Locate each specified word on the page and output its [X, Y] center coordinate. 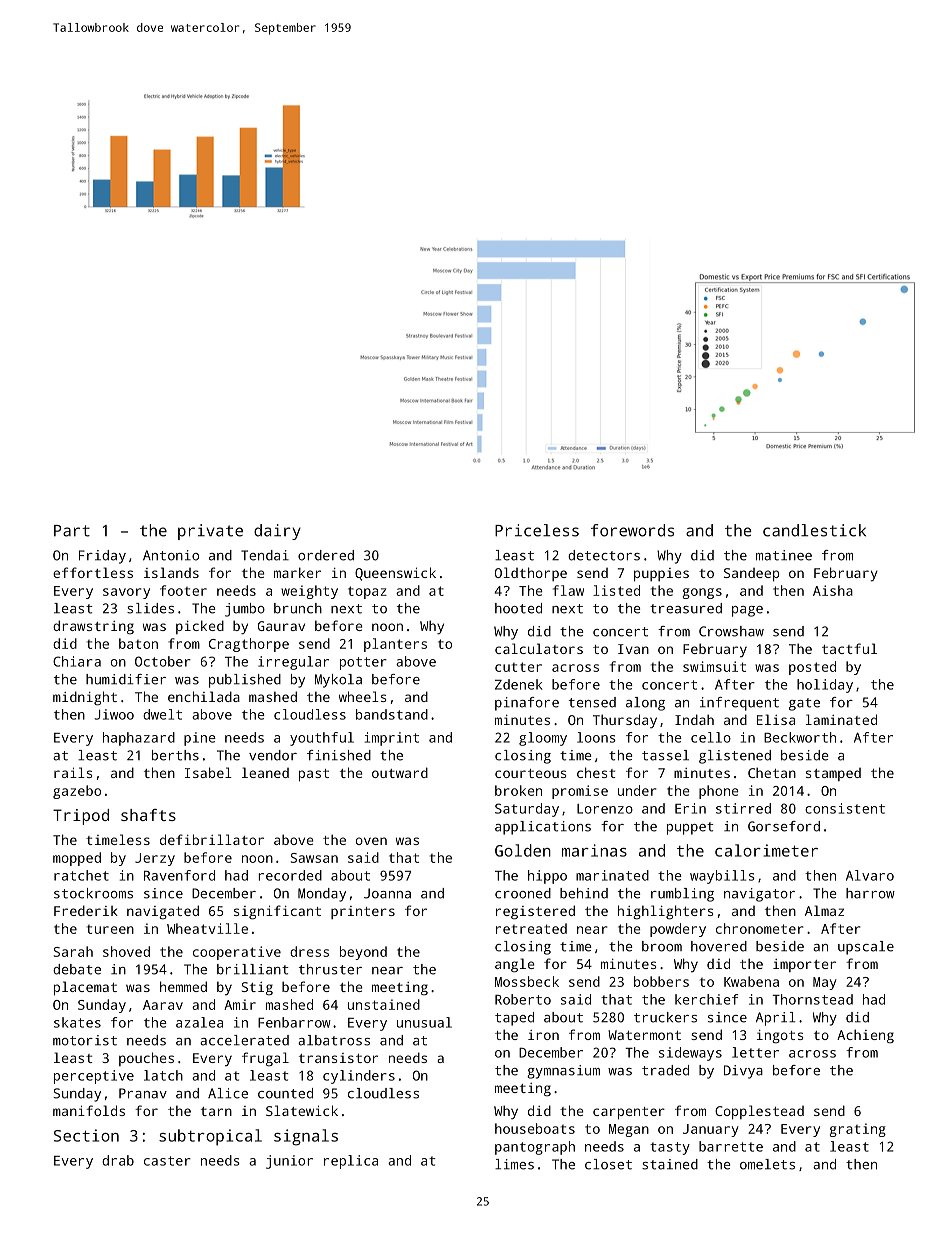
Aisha [833, 590]
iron [543, 1035]
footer [183, 590]
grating [858, 1130]
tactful [849, 648]
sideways [690, 1054]
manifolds [89, 1110]
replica [351, 1162]
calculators [539, 648]
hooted [518, 608]
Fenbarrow [294, 1022]
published [245, 681]
